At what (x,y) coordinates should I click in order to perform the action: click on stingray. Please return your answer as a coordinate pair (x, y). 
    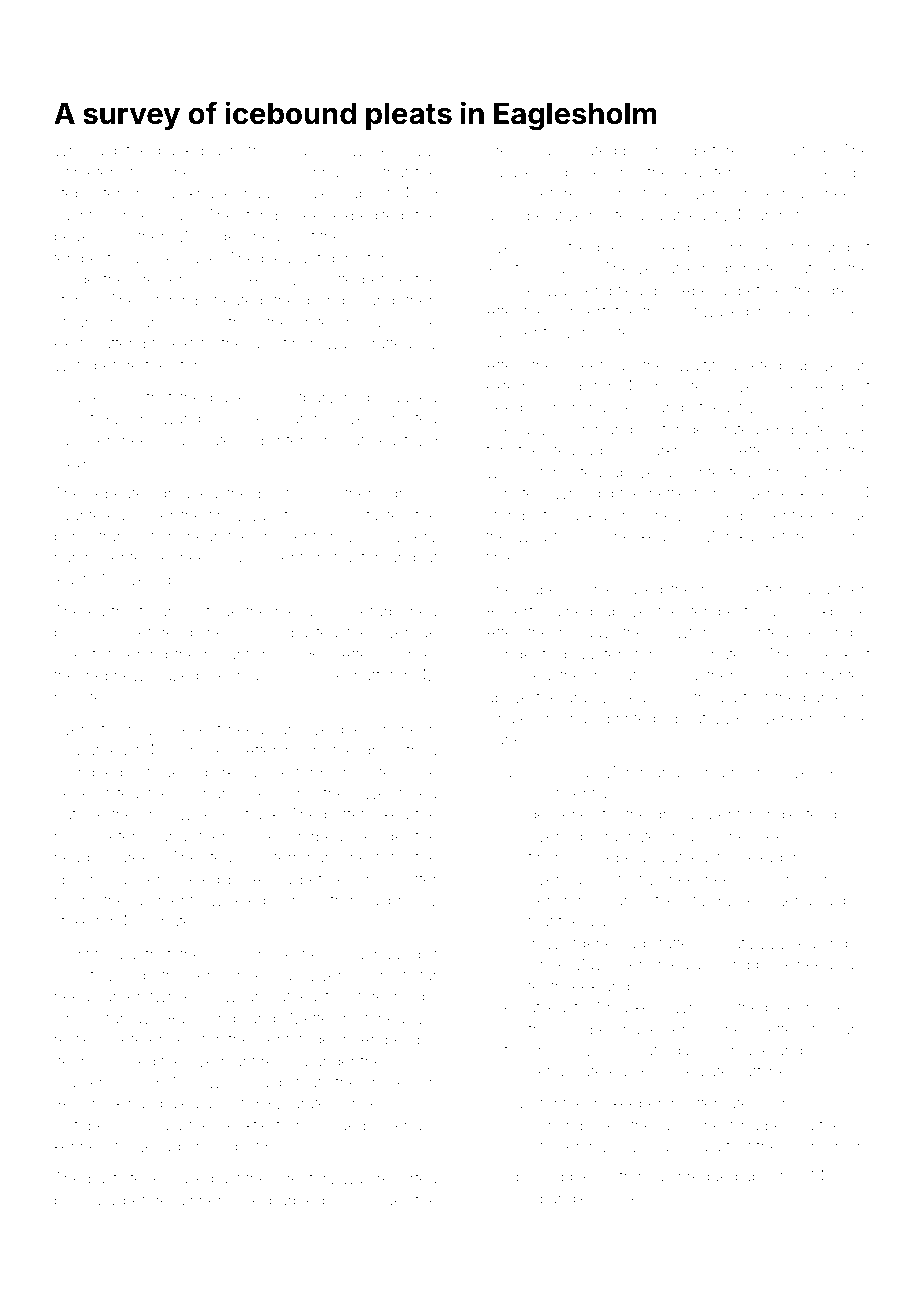
    Looking at the image, I should click on (788, 474).
